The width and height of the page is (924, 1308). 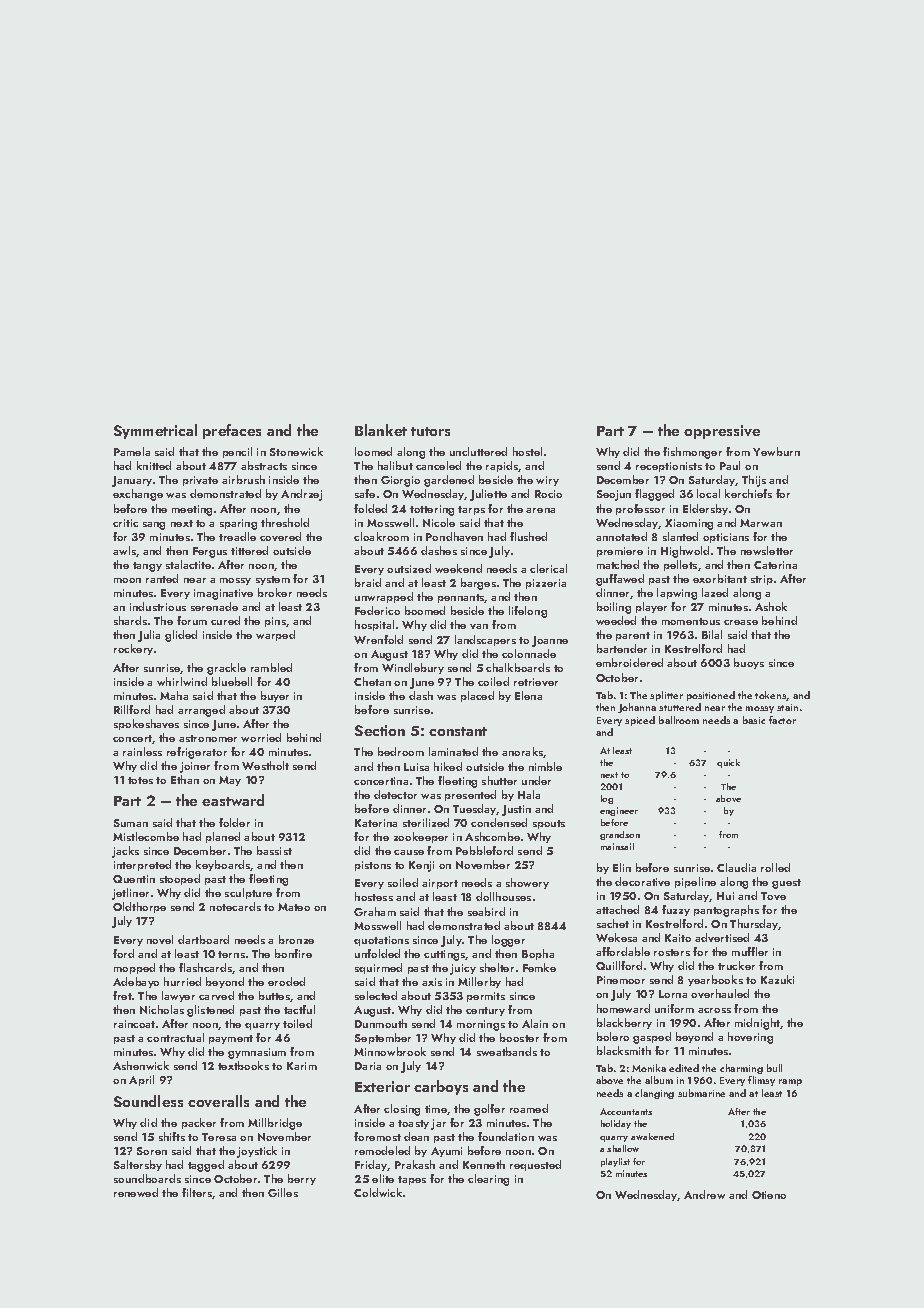 I want to click on pennants, so click(x=461, y=598).
